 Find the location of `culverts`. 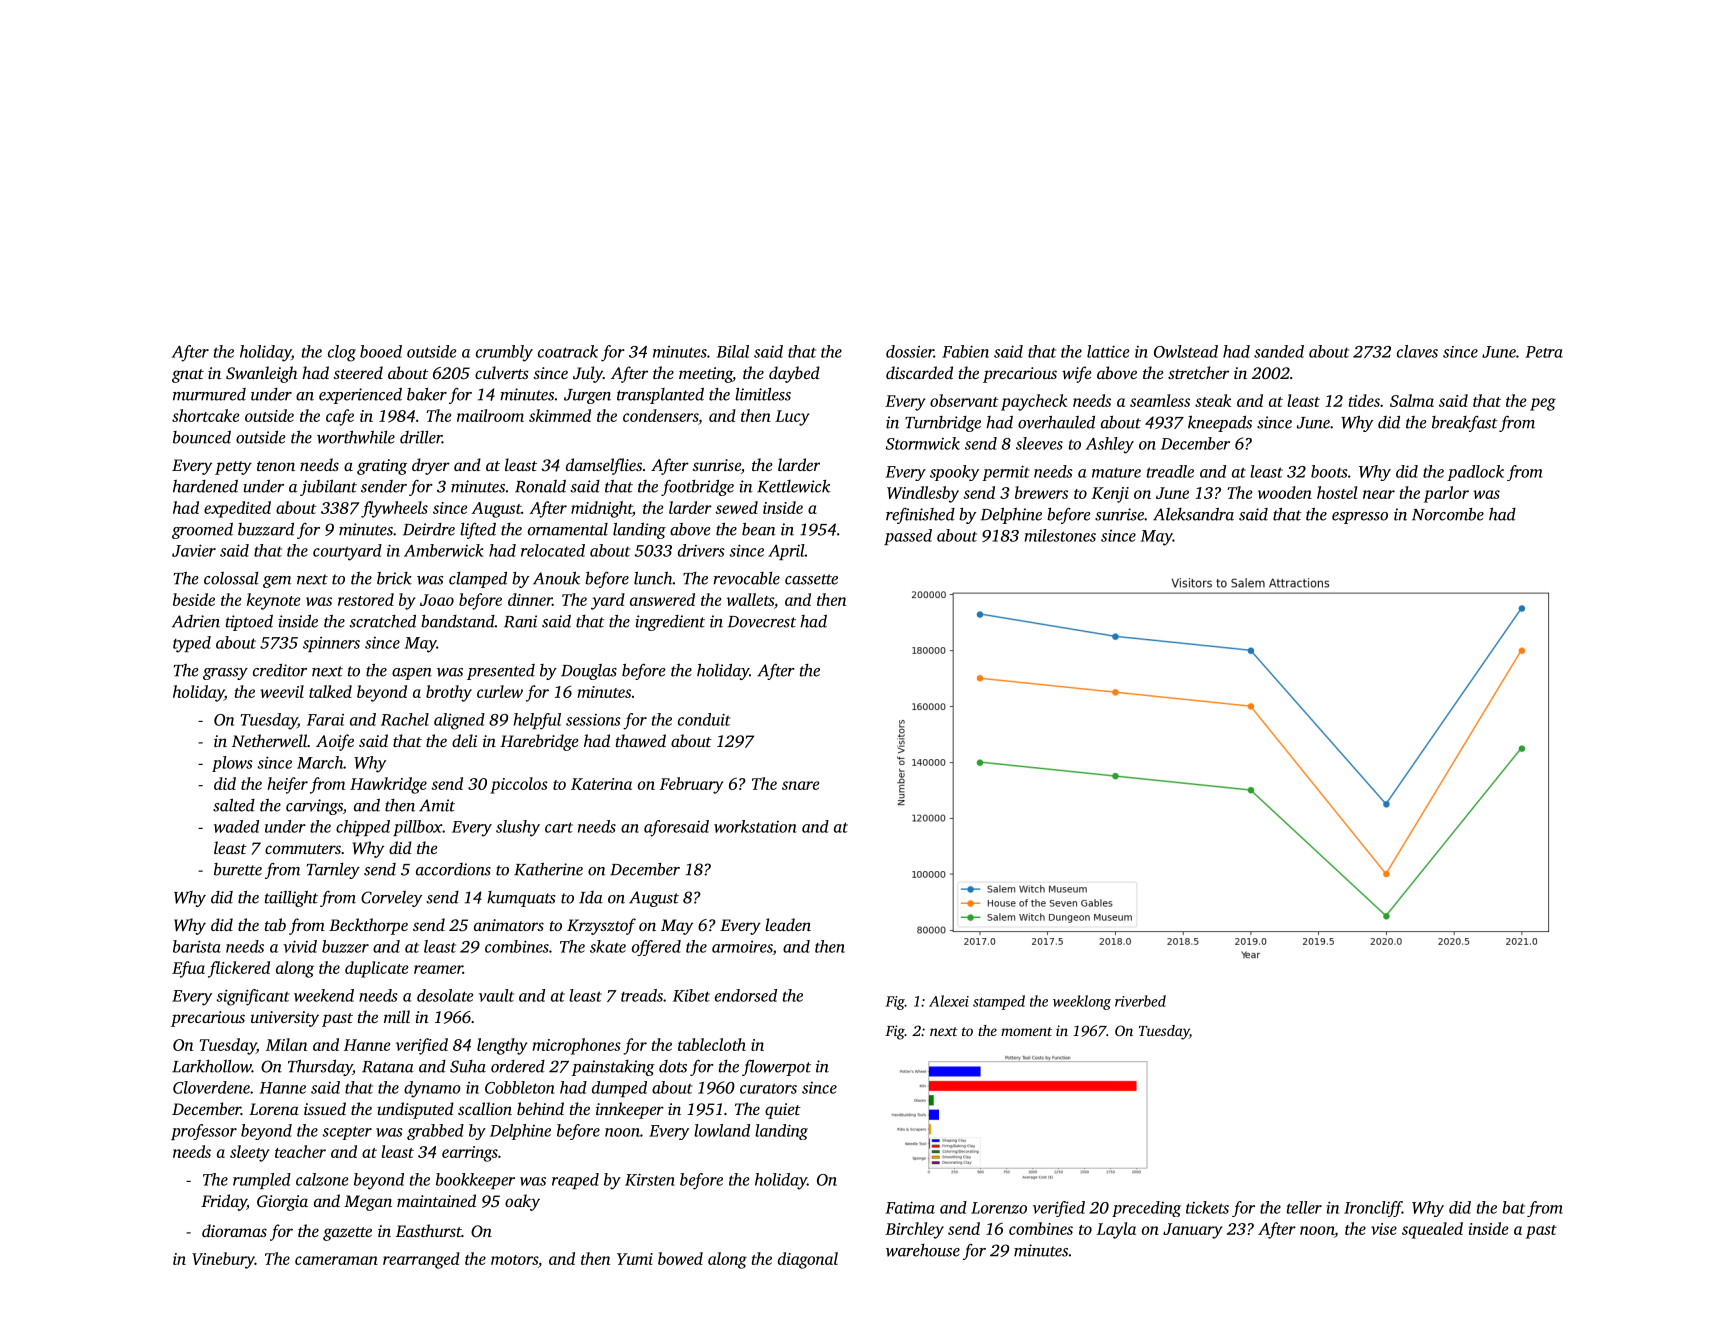

culverts is located at coordinates (502, 372).
